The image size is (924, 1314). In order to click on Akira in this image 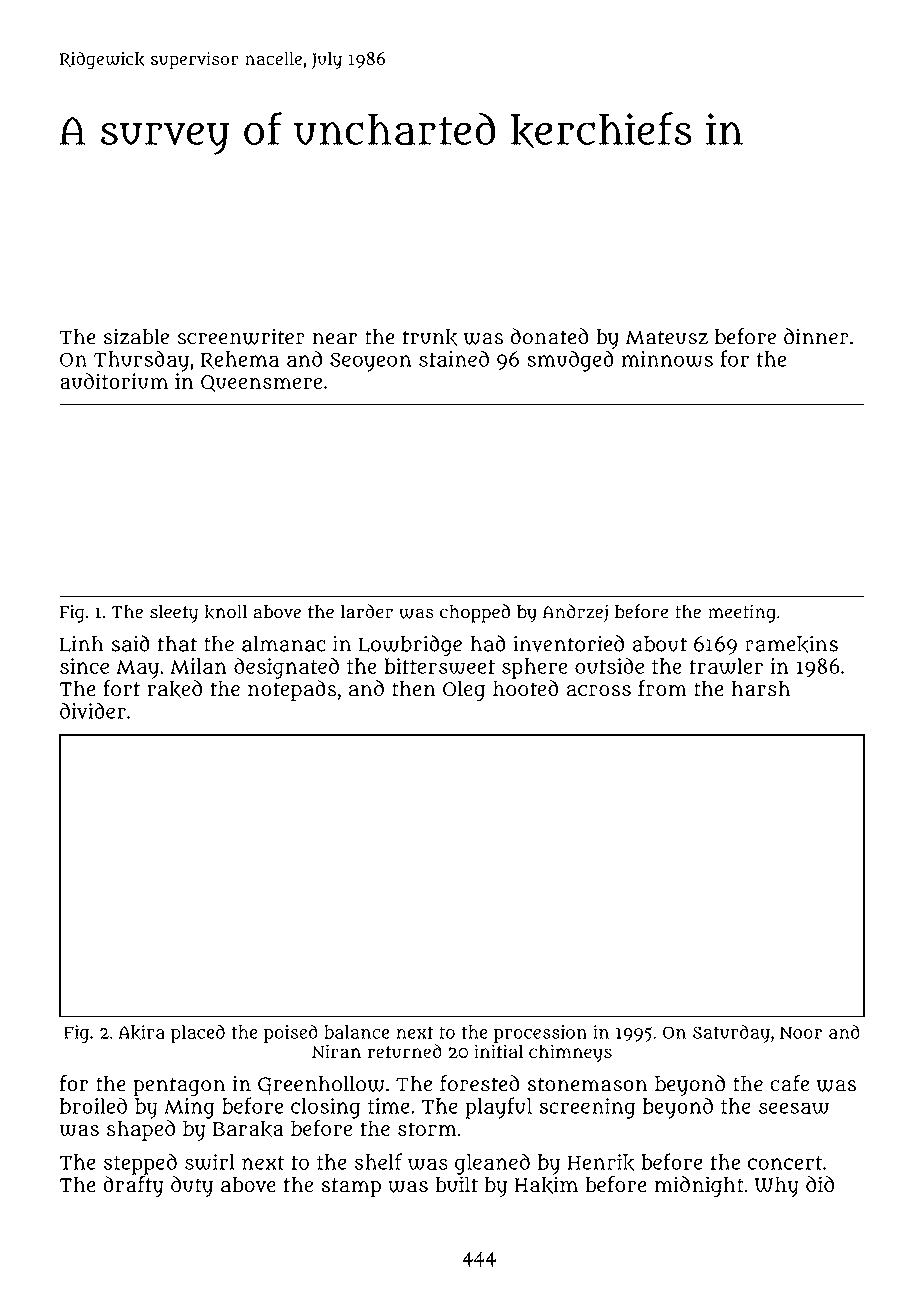, I will do `click(142, 1032)`.
